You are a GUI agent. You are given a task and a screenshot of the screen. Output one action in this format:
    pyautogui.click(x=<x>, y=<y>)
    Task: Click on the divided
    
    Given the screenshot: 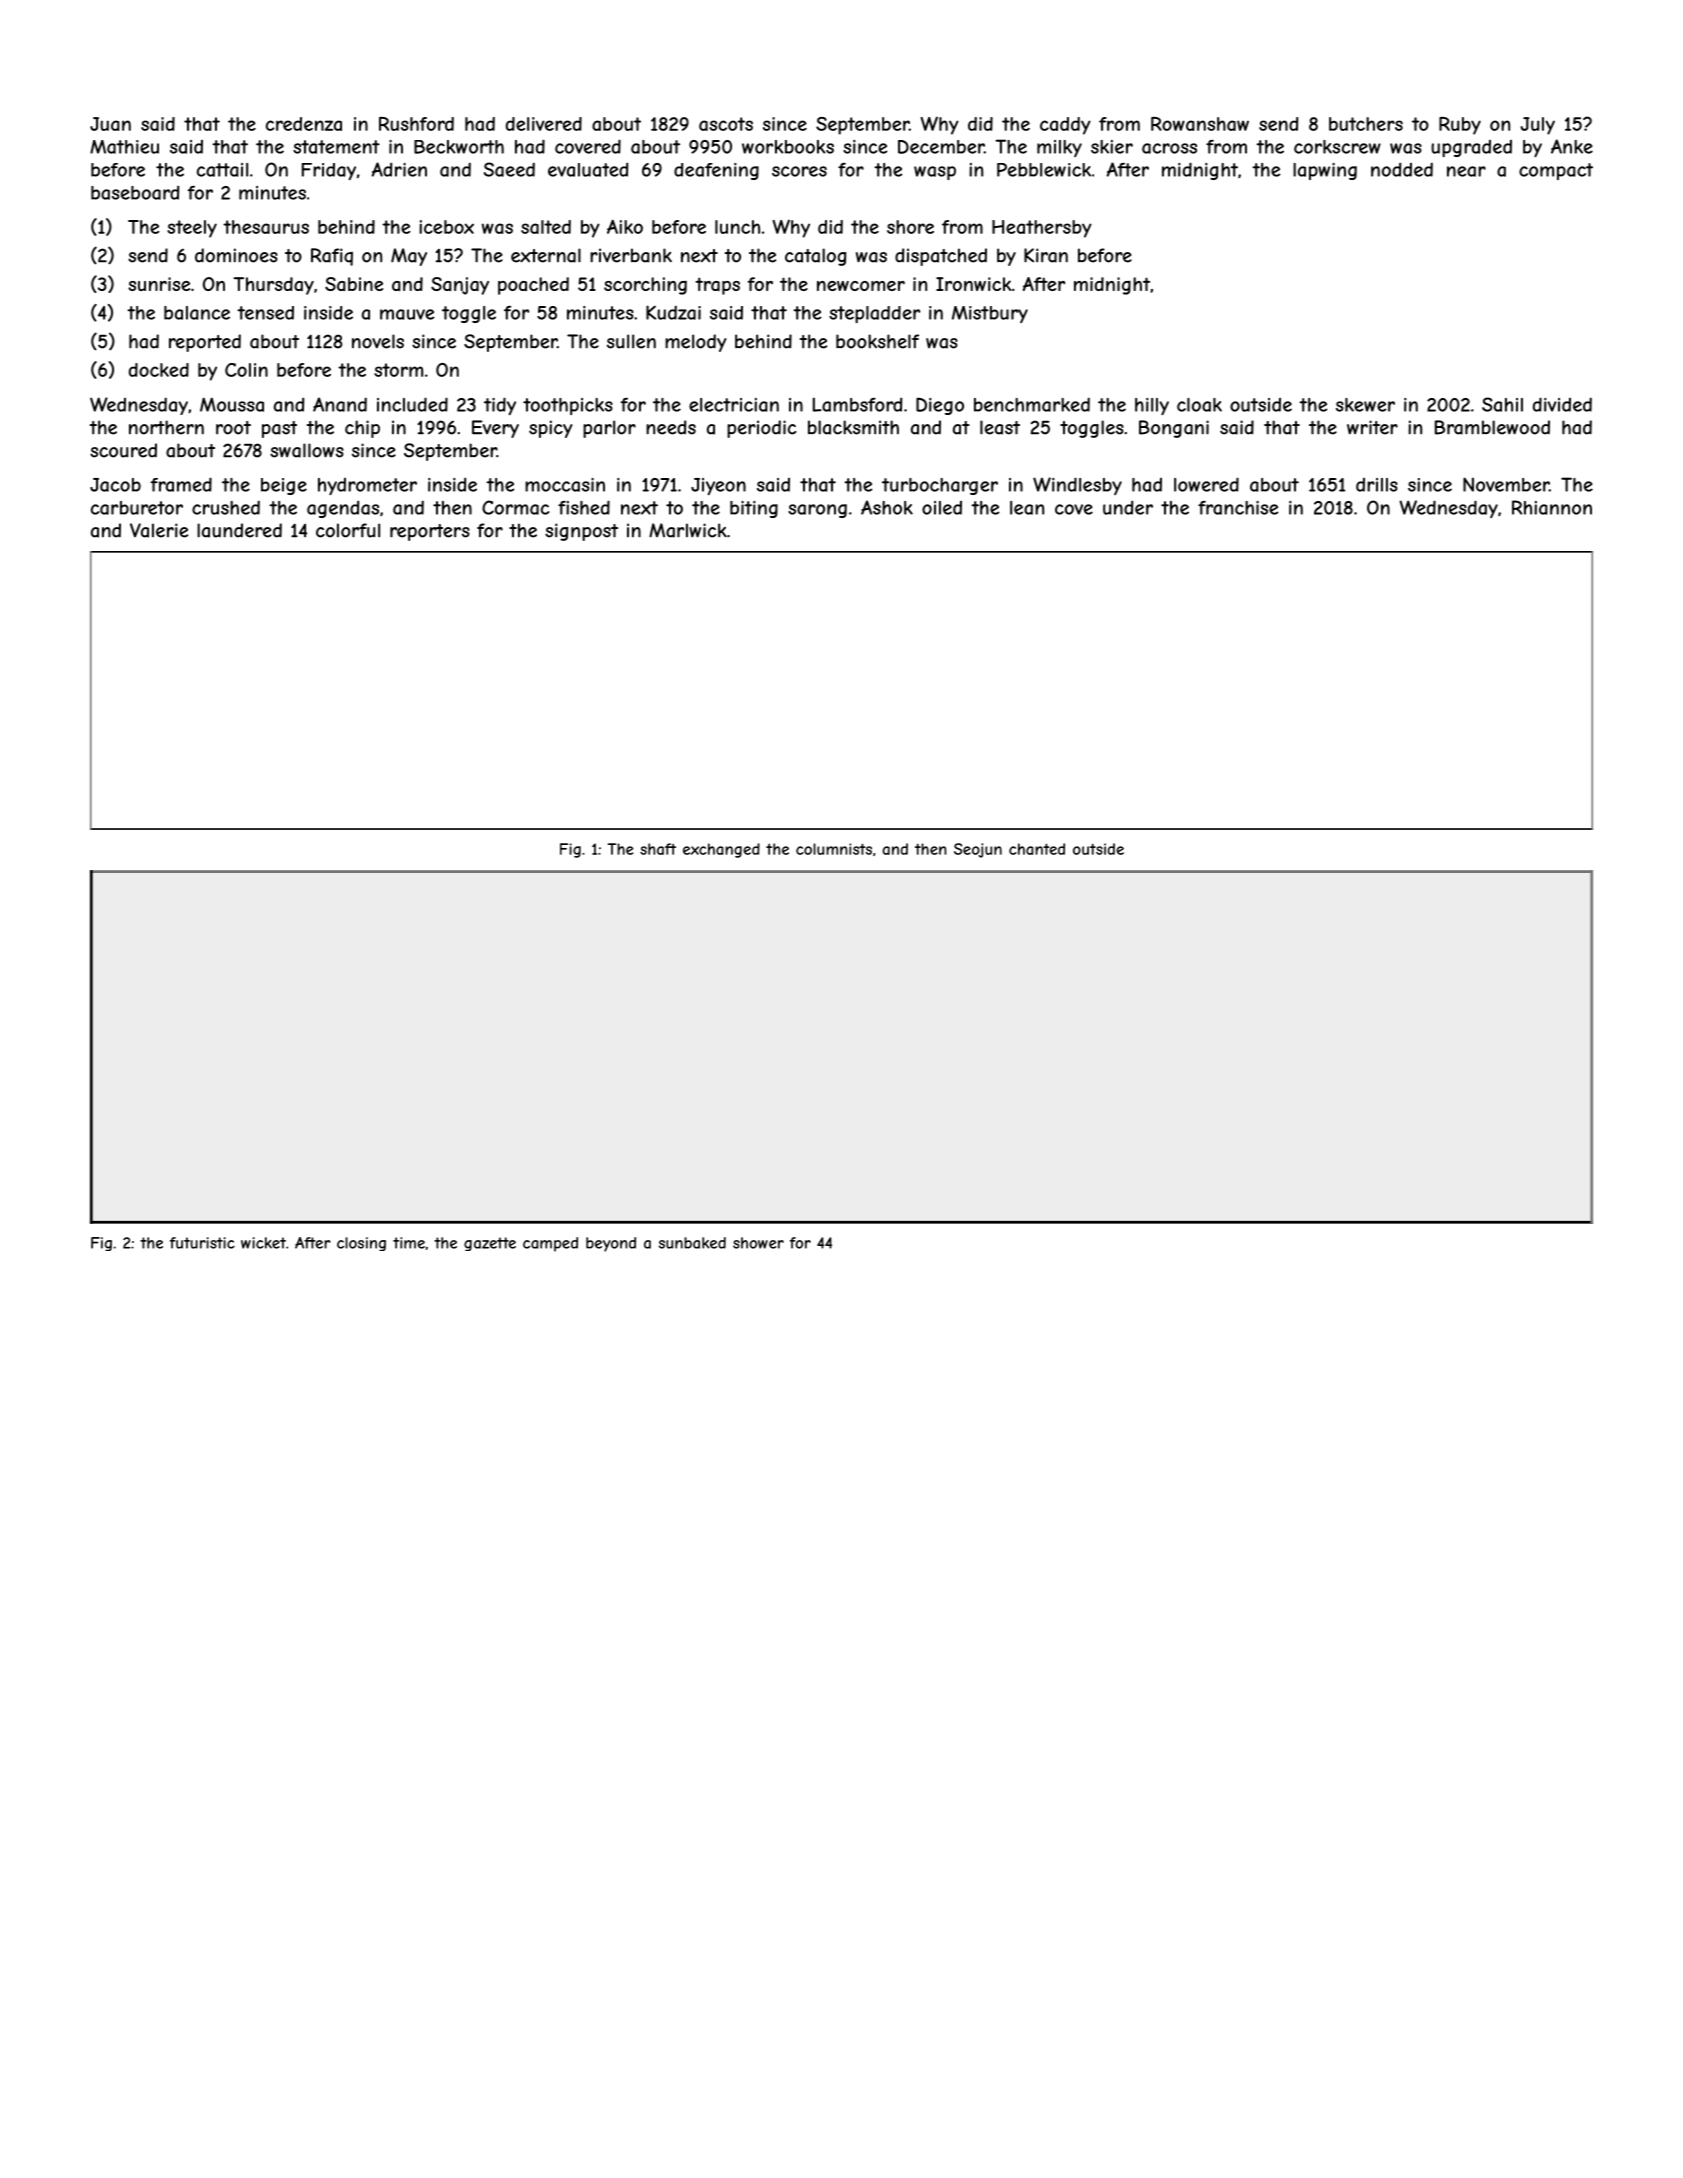 What is the action you would take?
    pyautogui.click(x=1562, y=404)
